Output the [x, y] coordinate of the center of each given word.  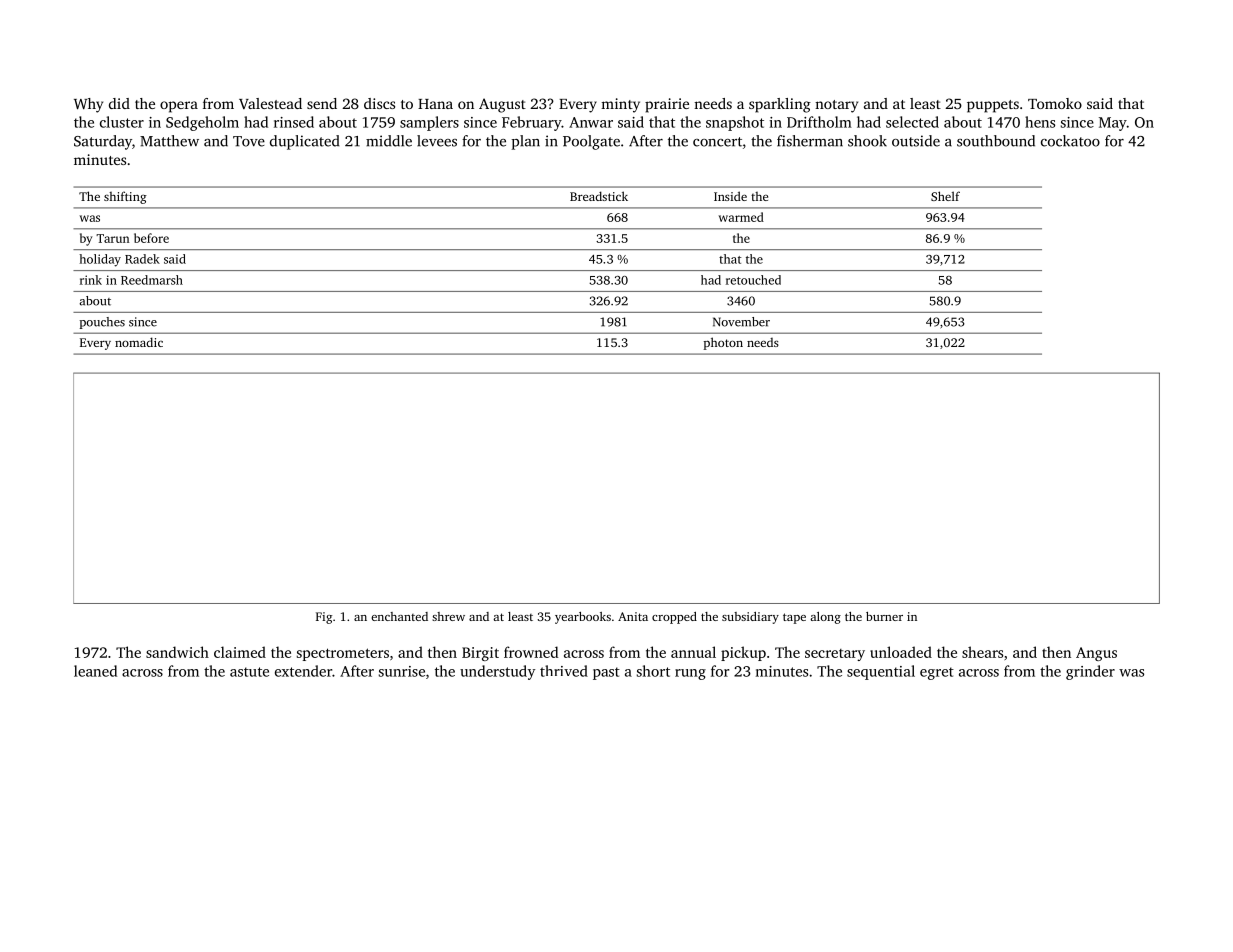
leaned [95, 671]
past [606, 673]
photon [723, 343]
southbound [996, 141]
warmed [741, 217]
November [741, 322]
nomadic [139, 342]
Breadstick [599, 196]
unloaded [901, 652]
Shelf [945, 196]
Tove [249, 141]
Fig [324, 618]
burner [884, 616]
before [151, 238]
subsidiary [750, 618]
